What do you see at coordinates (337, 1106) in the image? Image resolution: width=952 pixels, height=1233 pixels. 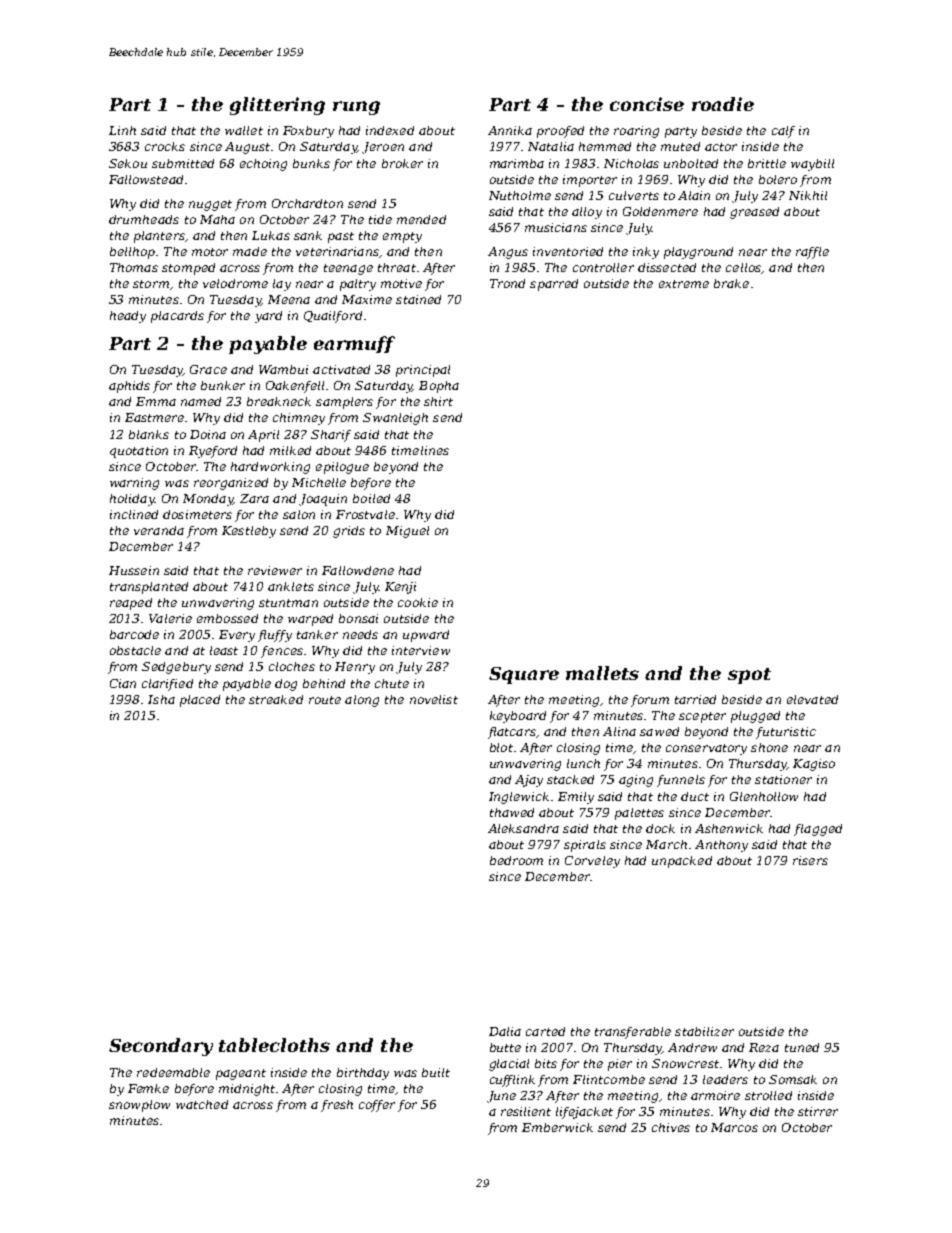 I see `fresh` at bounding box center [337, 1106].
